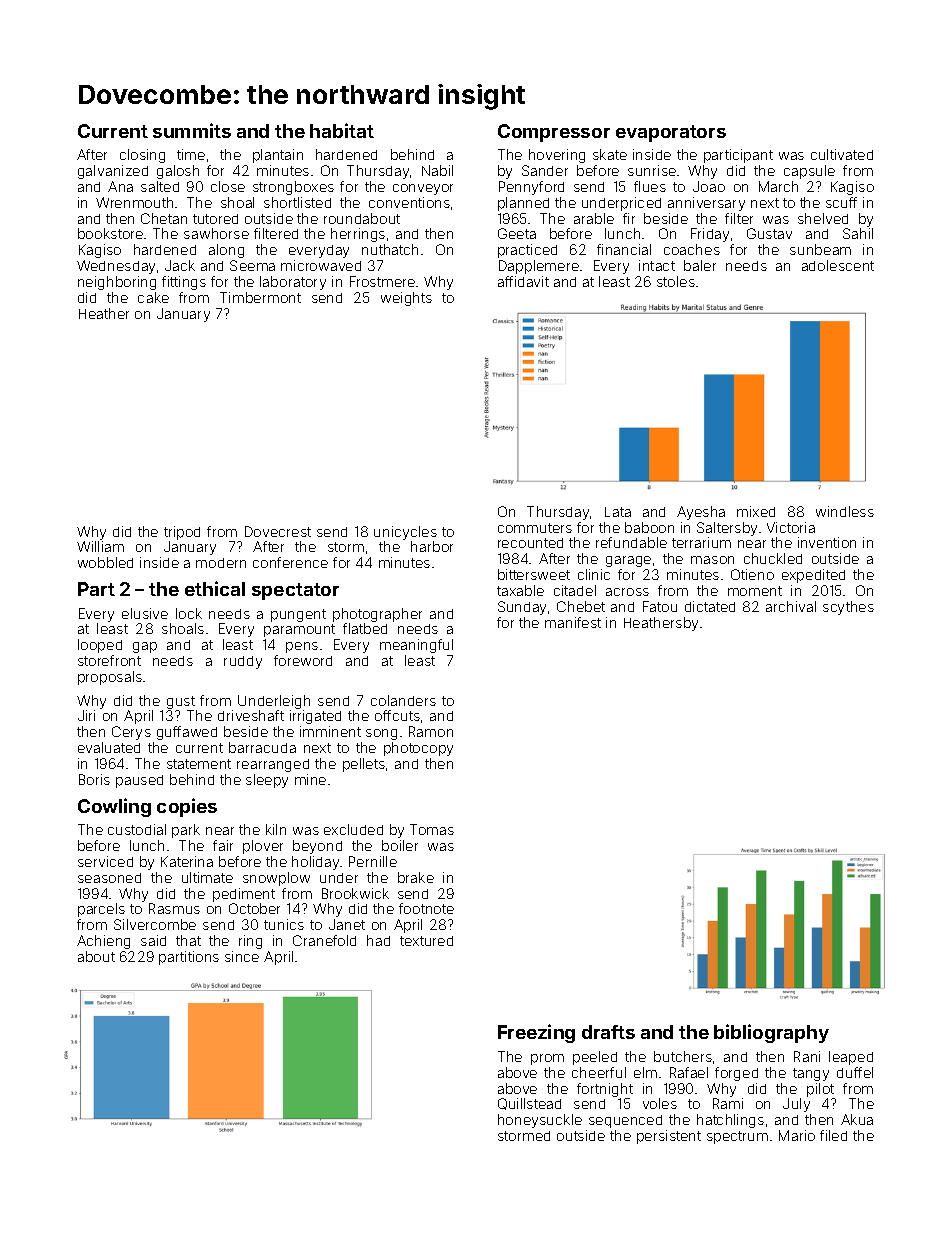 The width and height of the document is (952, 1233). What do you see at coordinates (192, 130) in the document?
I see `summits` at bounding box center [192, 130].
